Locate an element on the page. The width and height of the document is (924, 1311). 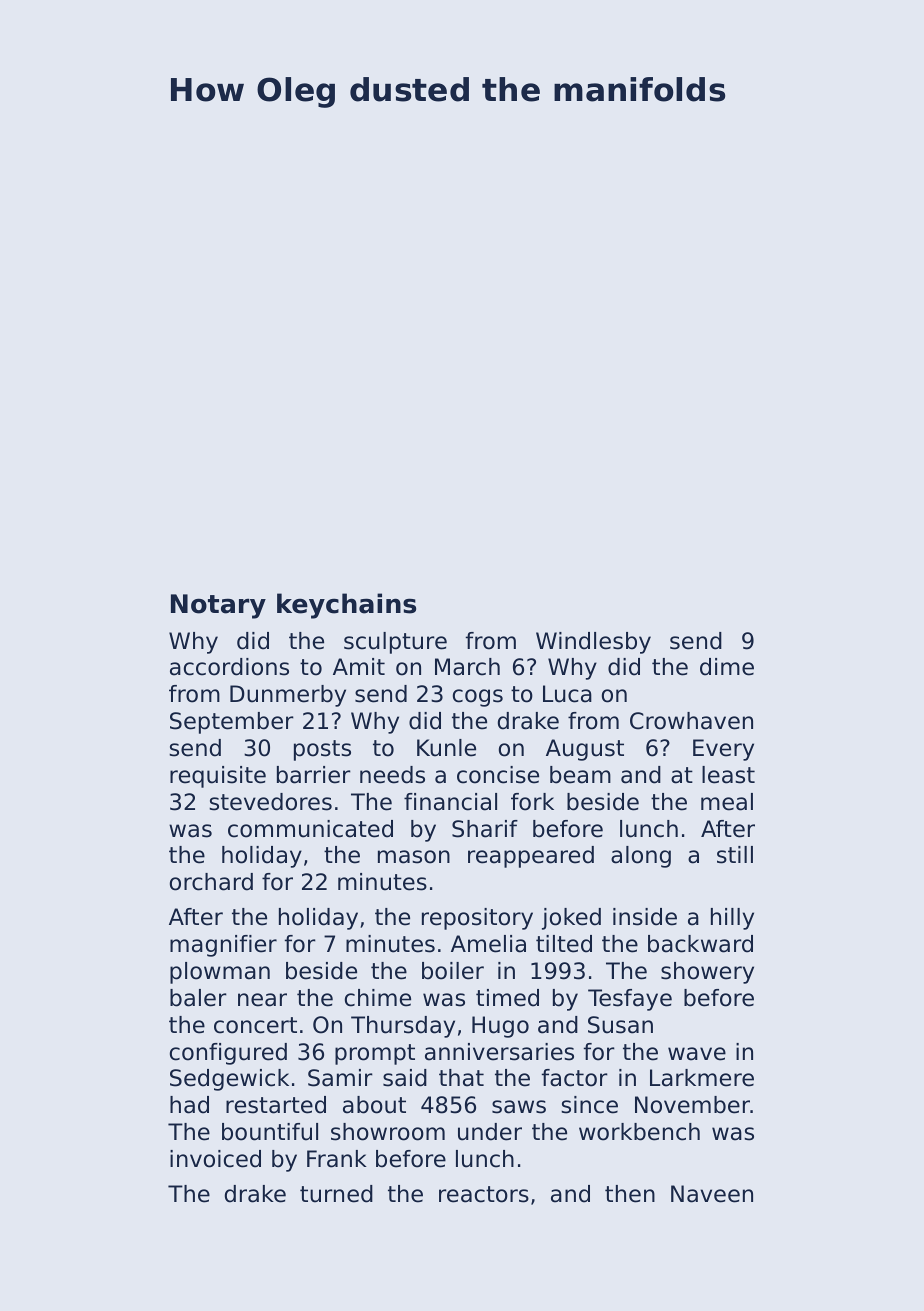
dime is located at coordinates (727, 667).
